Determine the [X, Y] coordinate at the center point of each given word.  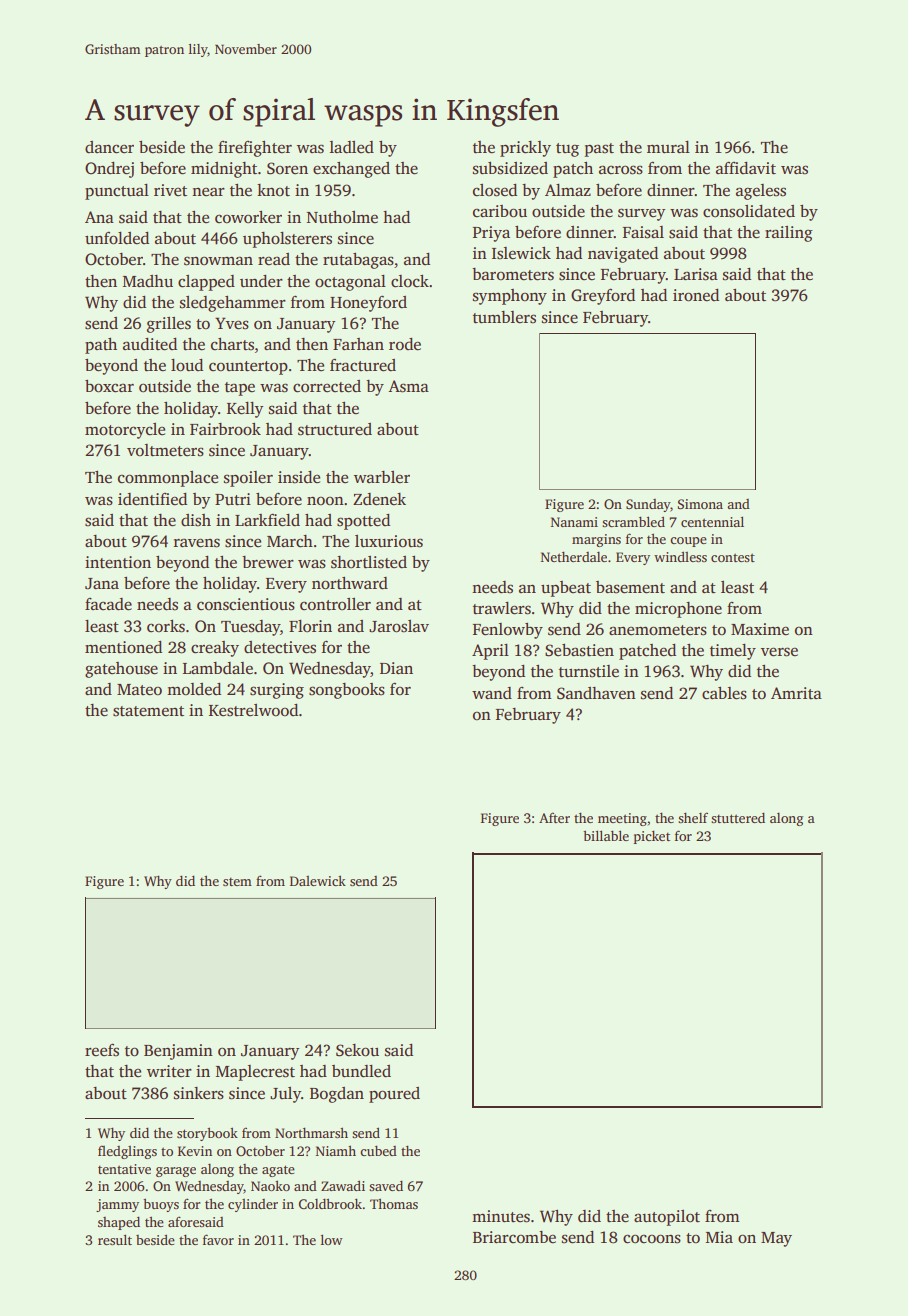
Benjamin [178, 1052]
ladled [351, 147]
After [554, 817]
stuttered [738, 817]
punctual [117, 192]
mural [668, 147]
